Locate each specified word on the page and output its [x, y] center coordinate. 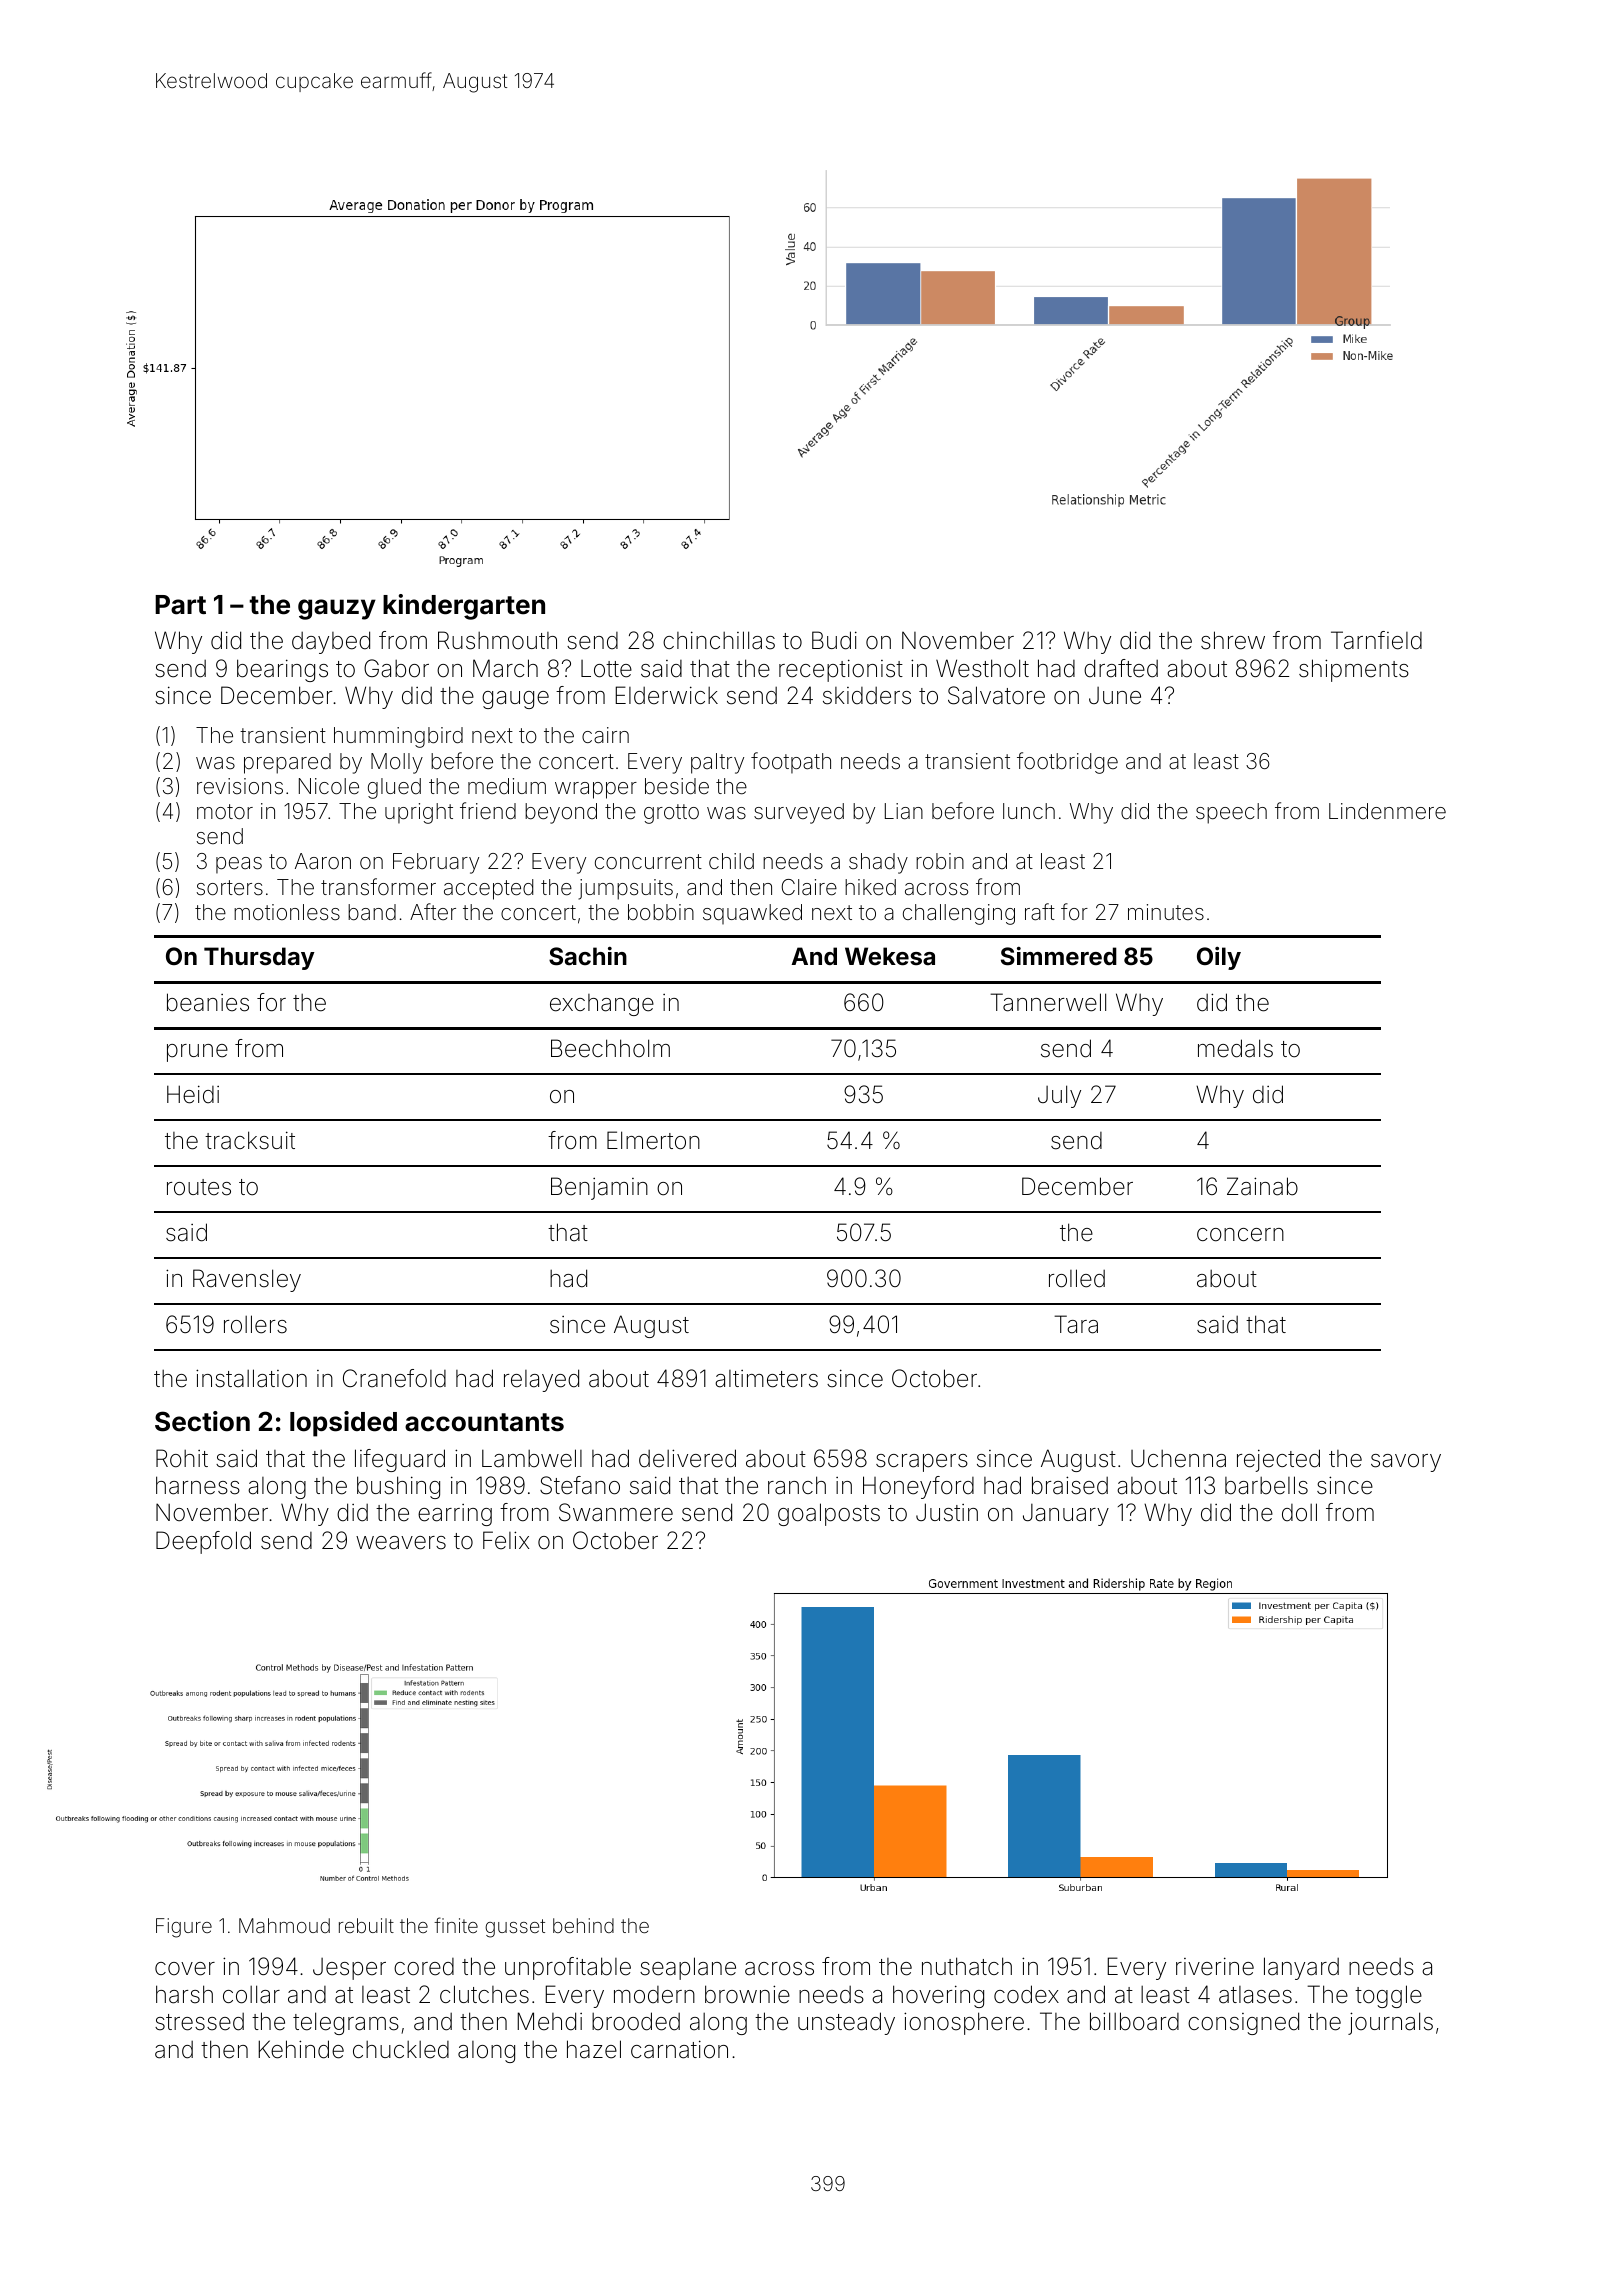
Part [180, 605]
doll [1299, 1512]
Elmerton [653, 1140]
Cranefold [394, 1378]
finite [456, 1925]
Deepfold [203, 1542]
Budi [834, 640]
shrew [1233, 640]
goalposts [829, 1514]
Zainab [1262, 1186]
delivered [687, 1458]
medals [1235, 1048]
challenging [959, 914]
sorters [230, 888]
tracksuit [250, 1140]
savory [1406, 1463]
